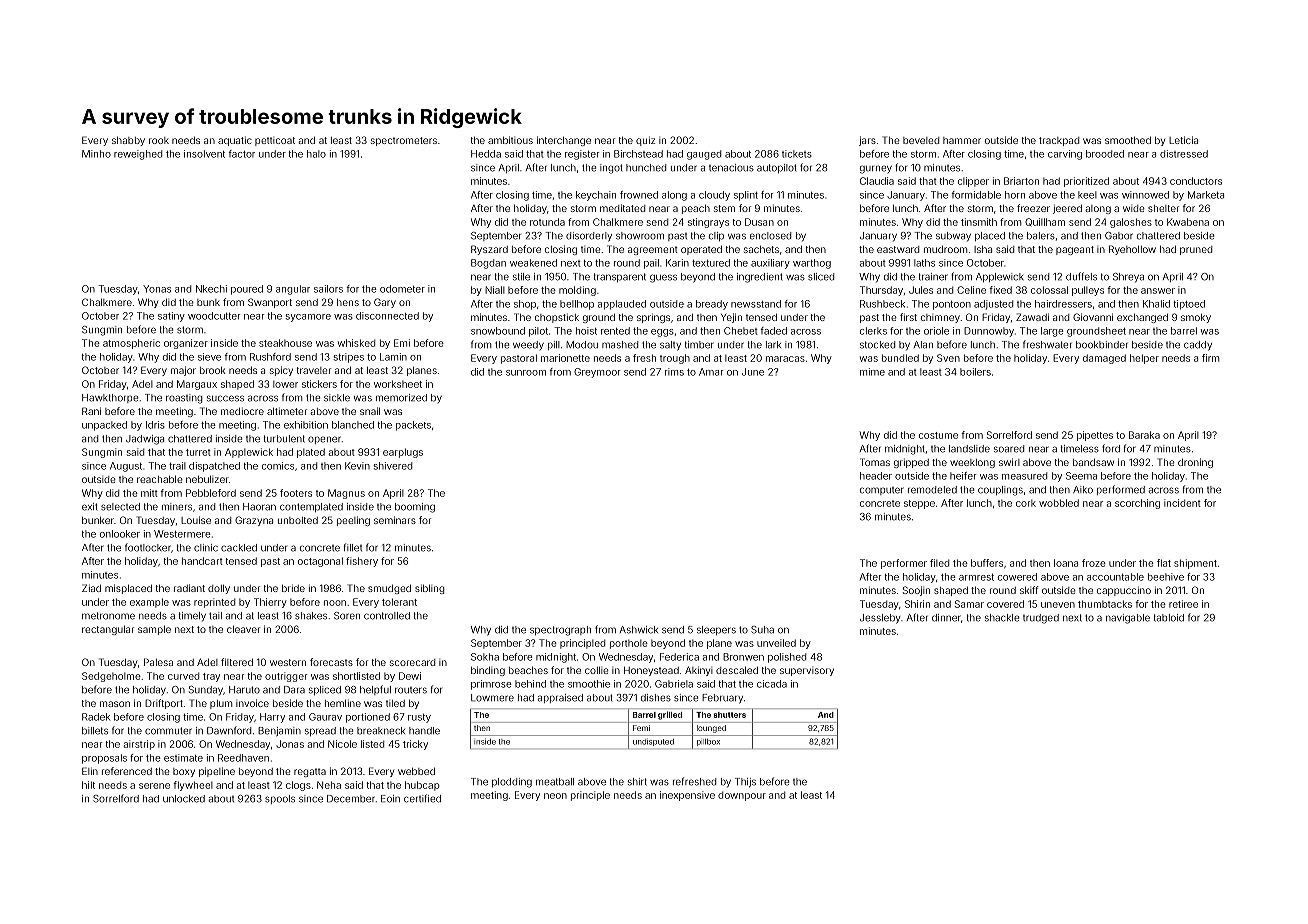 This screenshot has height=924, width=1308. I want to click on Thijs, so click(745, 782).
